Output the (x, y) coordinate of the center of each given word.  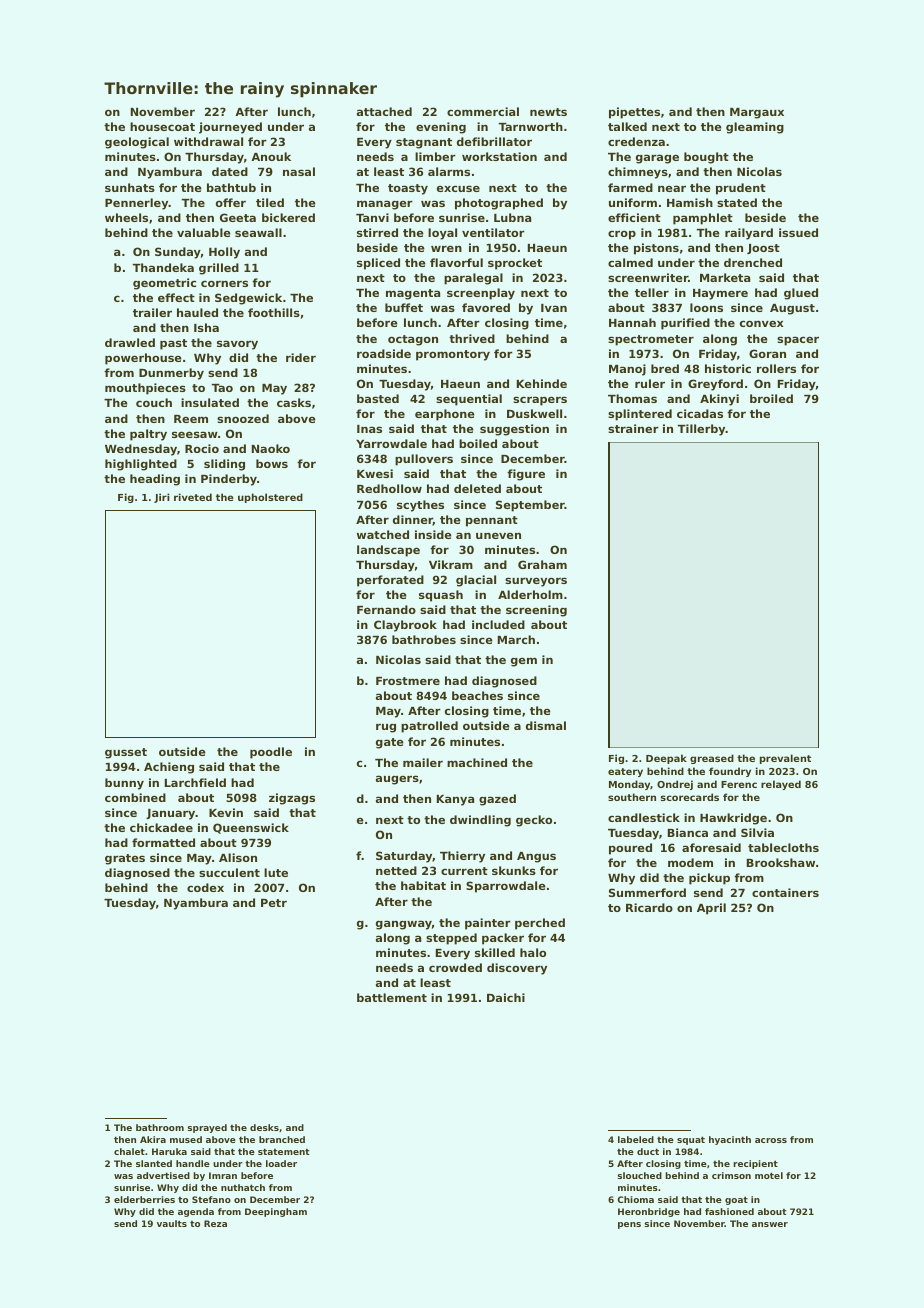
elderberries (144, 1199)
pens (629, 1225)
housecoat (162, 126)
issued (798, 232)
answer (770, 1224)
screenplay (481, 294)
